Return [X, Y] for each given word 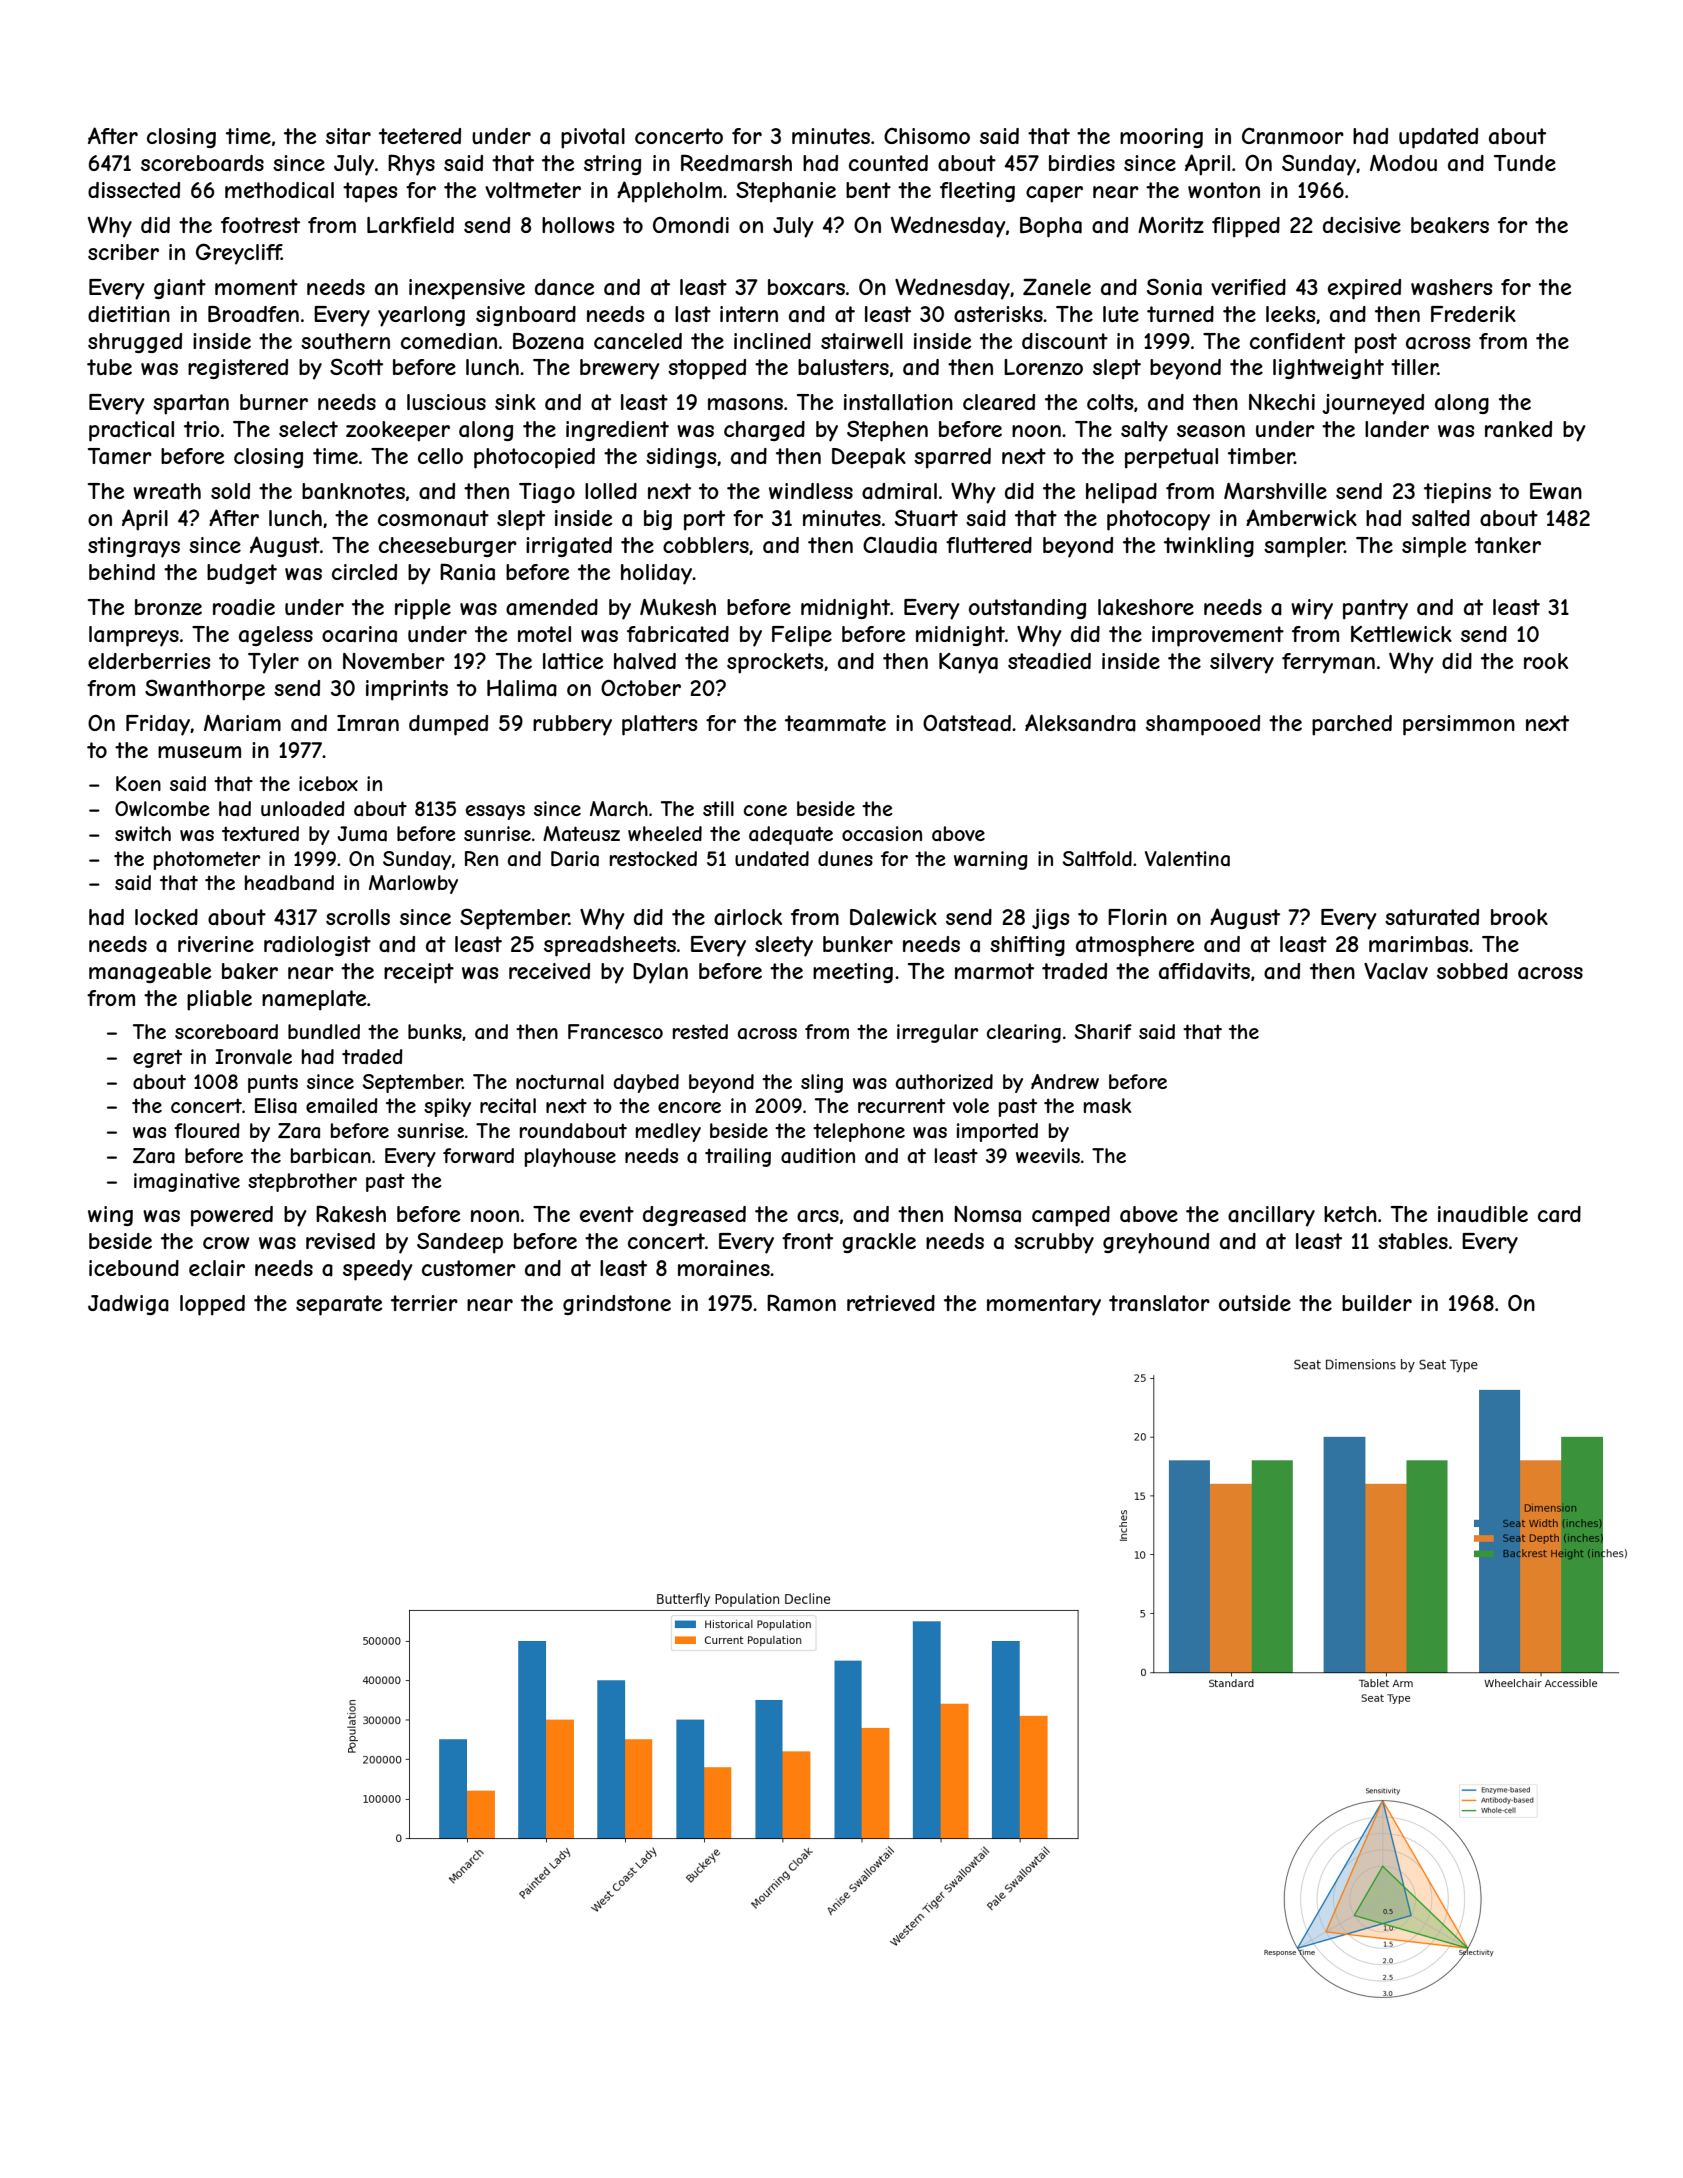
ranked [1518, 429]
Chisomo [927, 136]
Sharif [1103, 1032]
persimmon [1459, 725]
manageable [150, 973]
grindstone [617, 1305]
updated [1438, 138]
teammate [835, 723]
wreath [167, 491]
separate [339, 1305]
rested [700, 1031]
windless [811, 491]
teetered [420, 136]
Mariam [242, 723]
